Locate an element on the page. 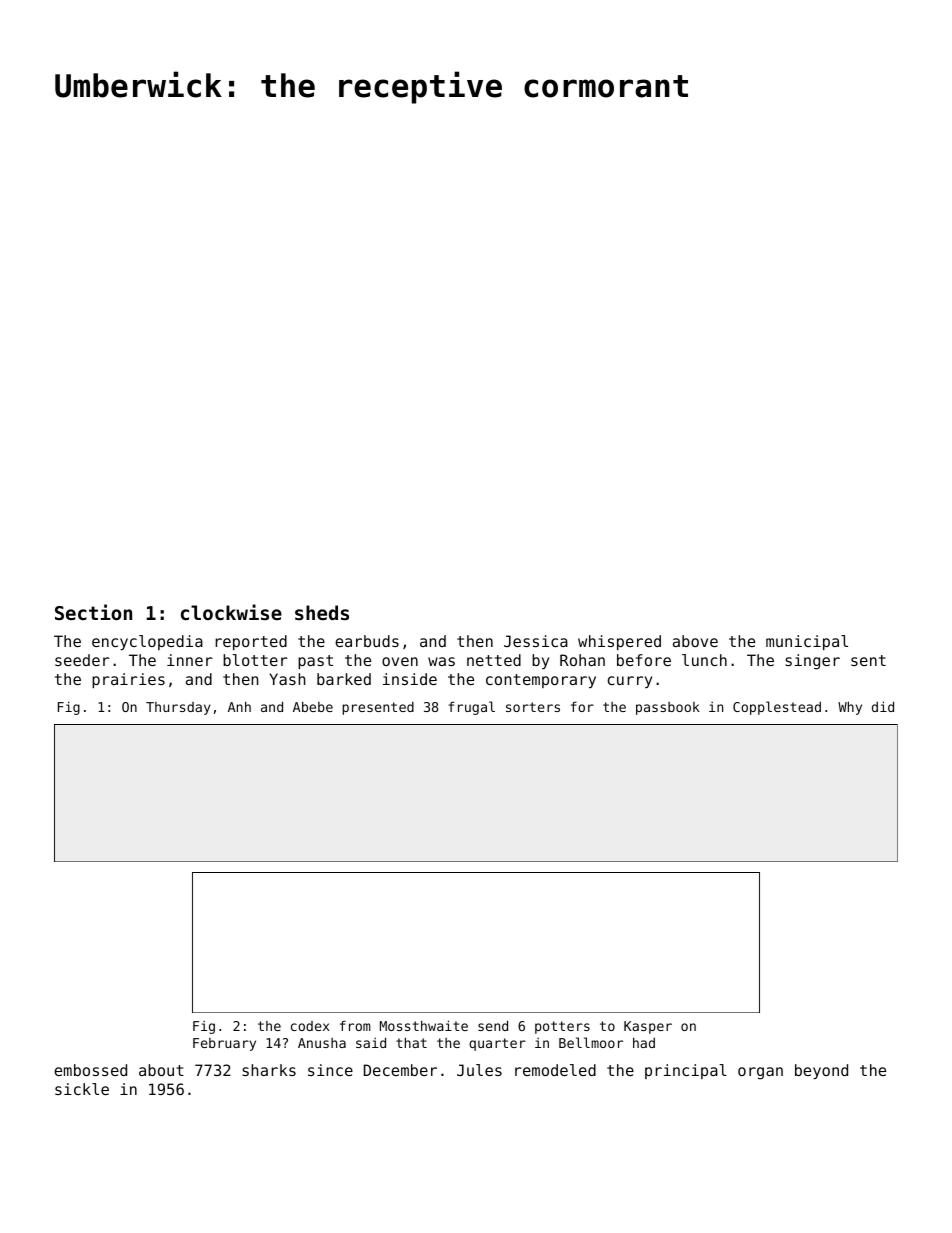  embossed is located at coordinates (90, 1070).
